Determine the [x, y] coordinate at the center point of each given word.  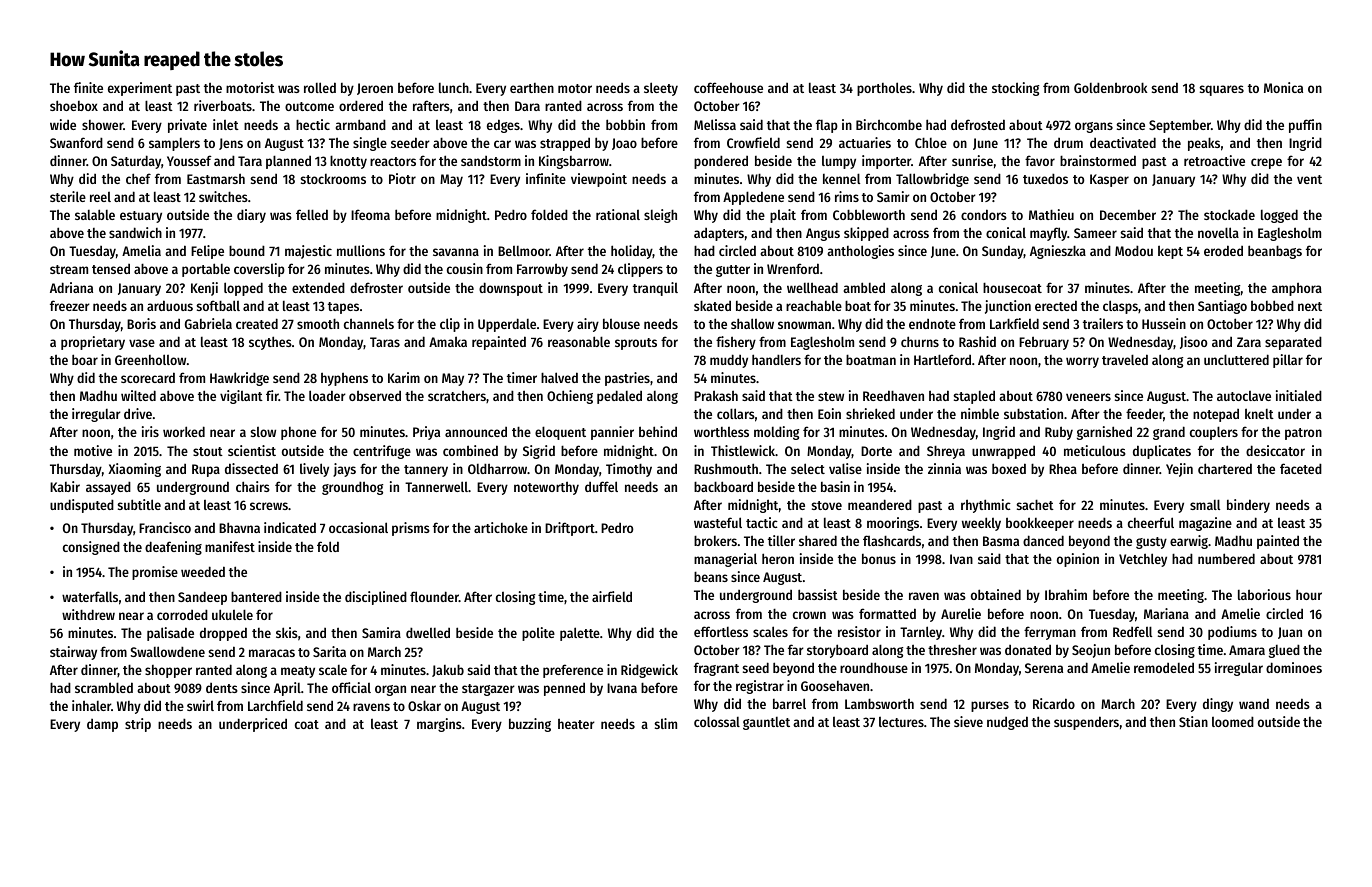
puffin [1305, 126]
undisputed [82, 506]
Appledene [753, 198]
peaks [1204, 144]
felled [312, 214]
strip [138, 725]
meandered [880, 504]
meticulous [1095, 450]
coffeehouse [728, 87]
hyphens [344, 379]
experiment [140, 89]
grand [1169, 433]
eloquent [560, 433]
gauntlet [766, 723]
